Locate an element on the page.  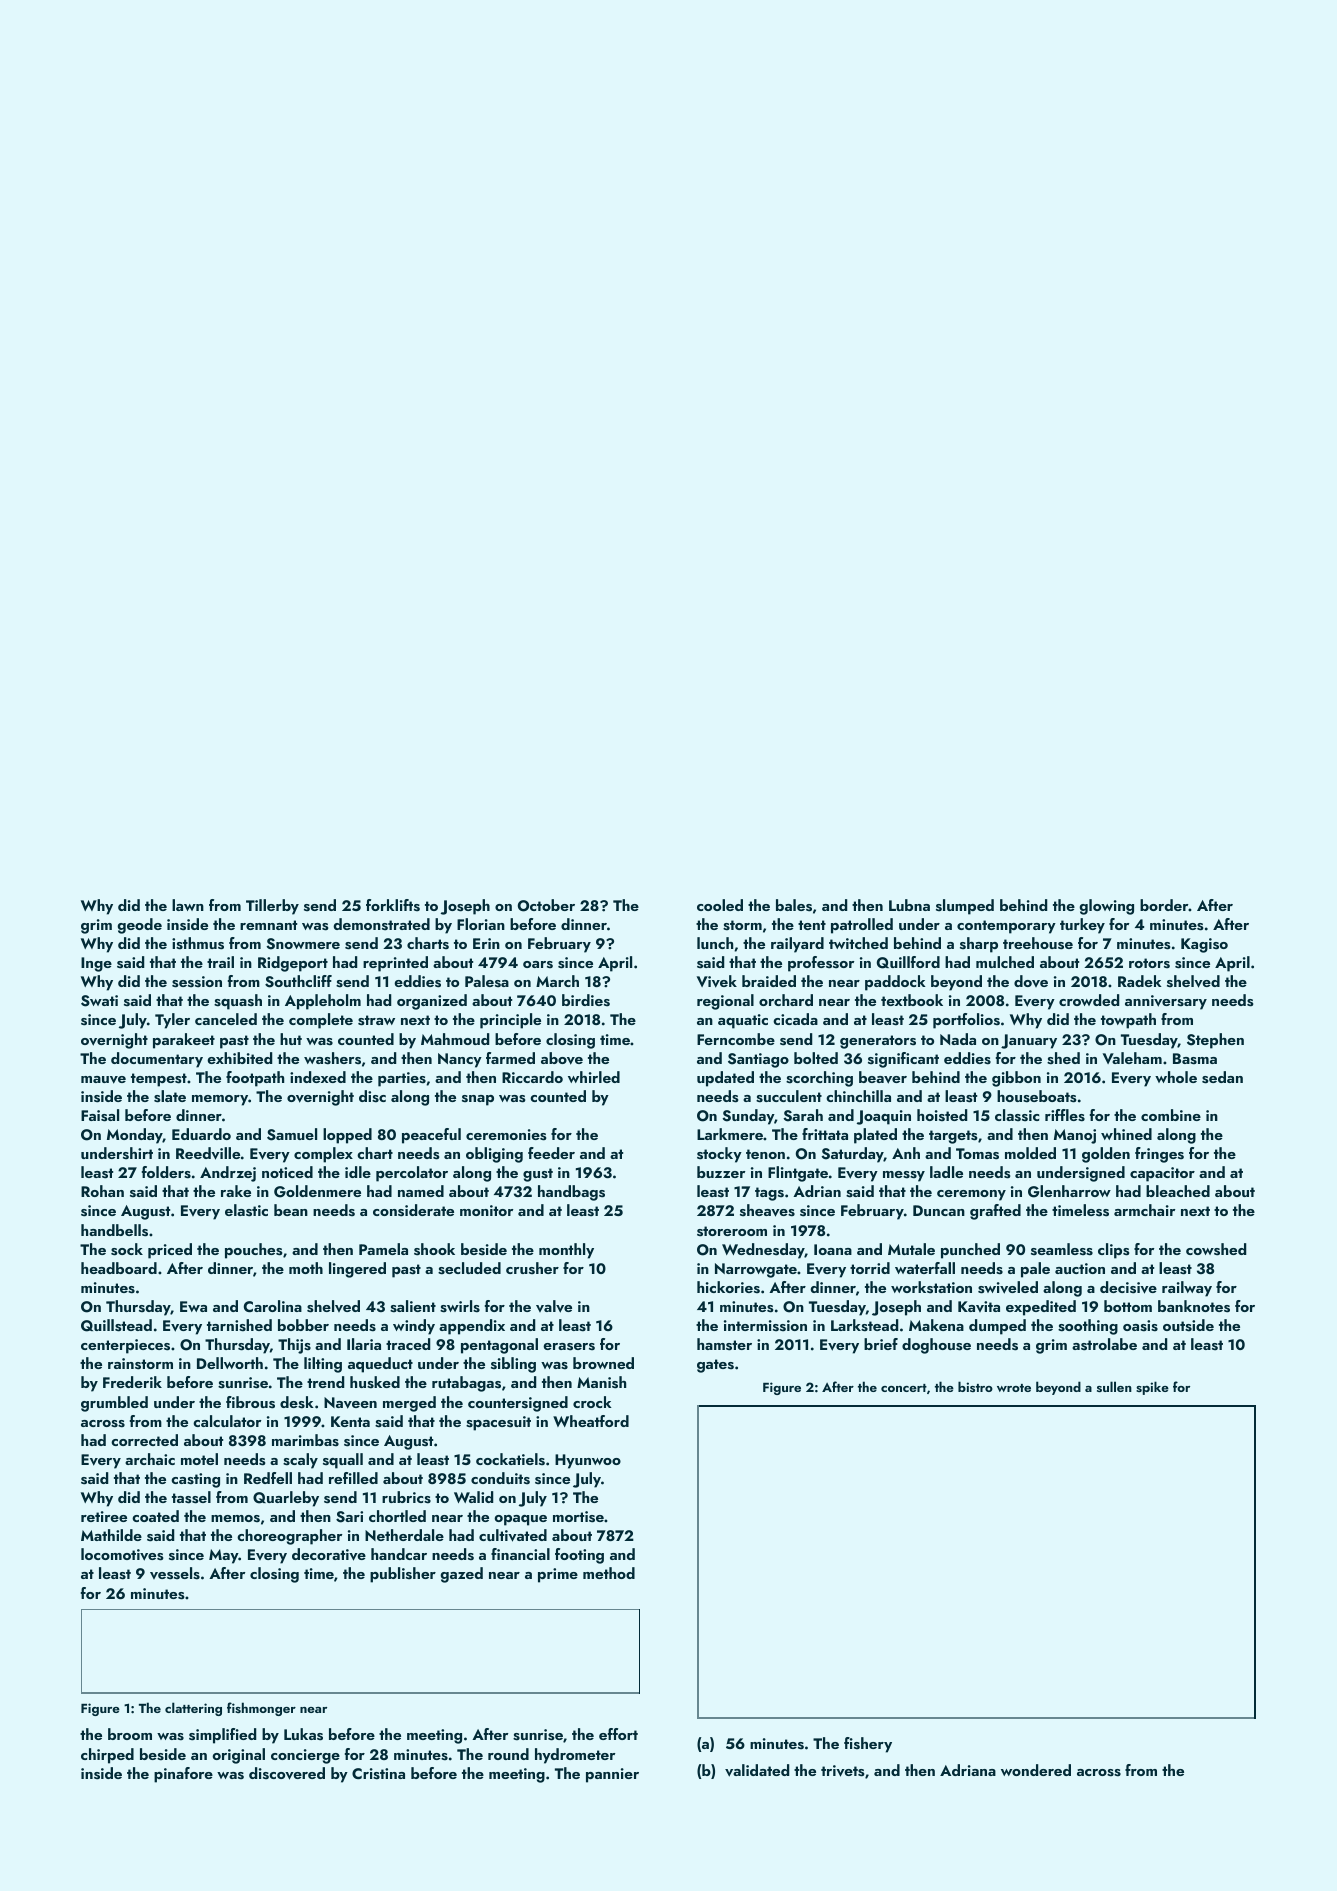
wrote is located at coordinates (1014, 1388).
